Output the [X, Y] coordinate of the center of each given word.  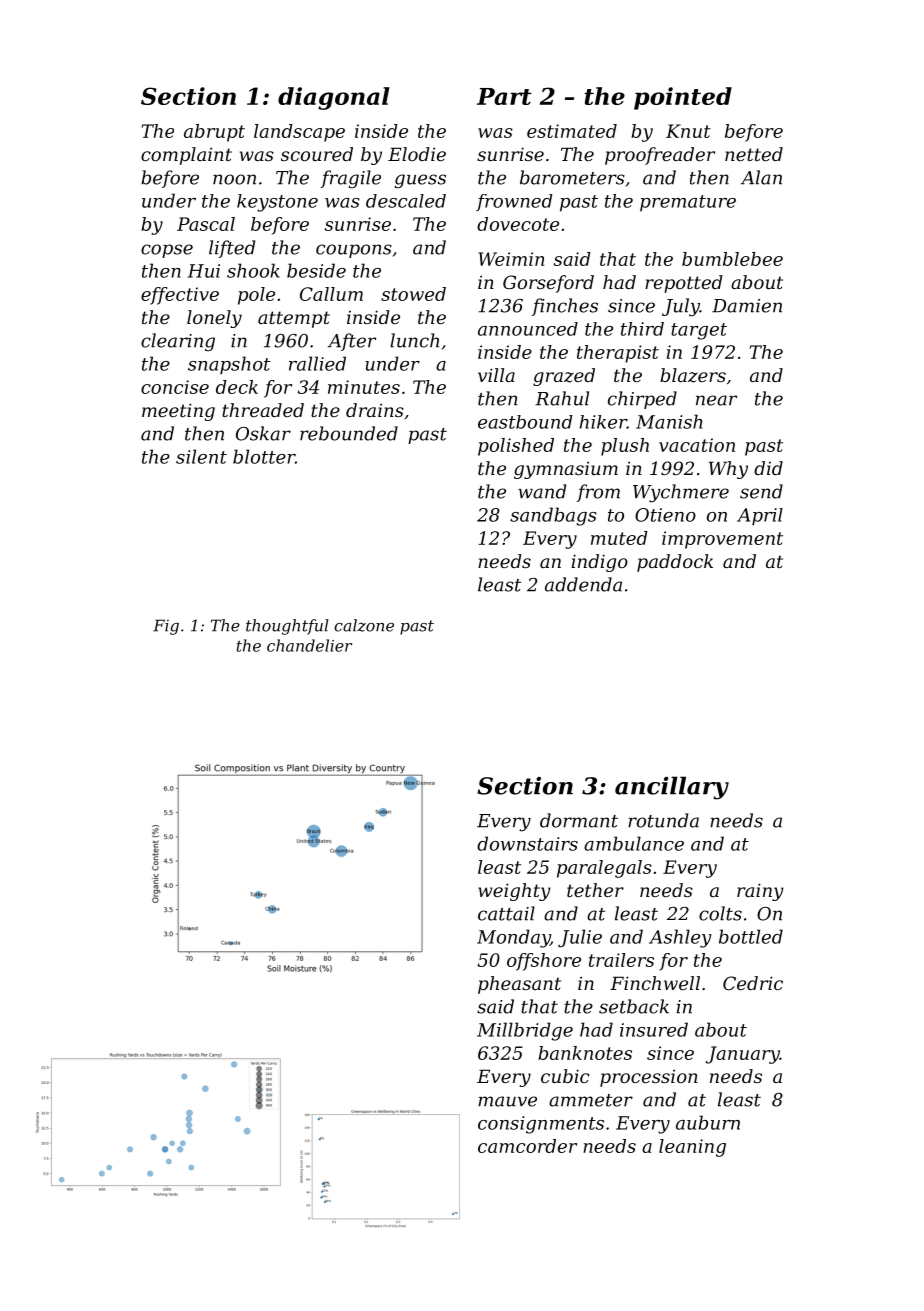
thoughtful [287, 627]
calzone [364, 625]
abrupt [214, 133]
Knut [688, 131]
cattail [506, 913]
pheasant [519, 985]
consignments [541, 1125]
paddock [675, 563]
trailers [621, 960]
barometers [572, 177]
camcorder [527, 1146]
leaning [692, 1148]
